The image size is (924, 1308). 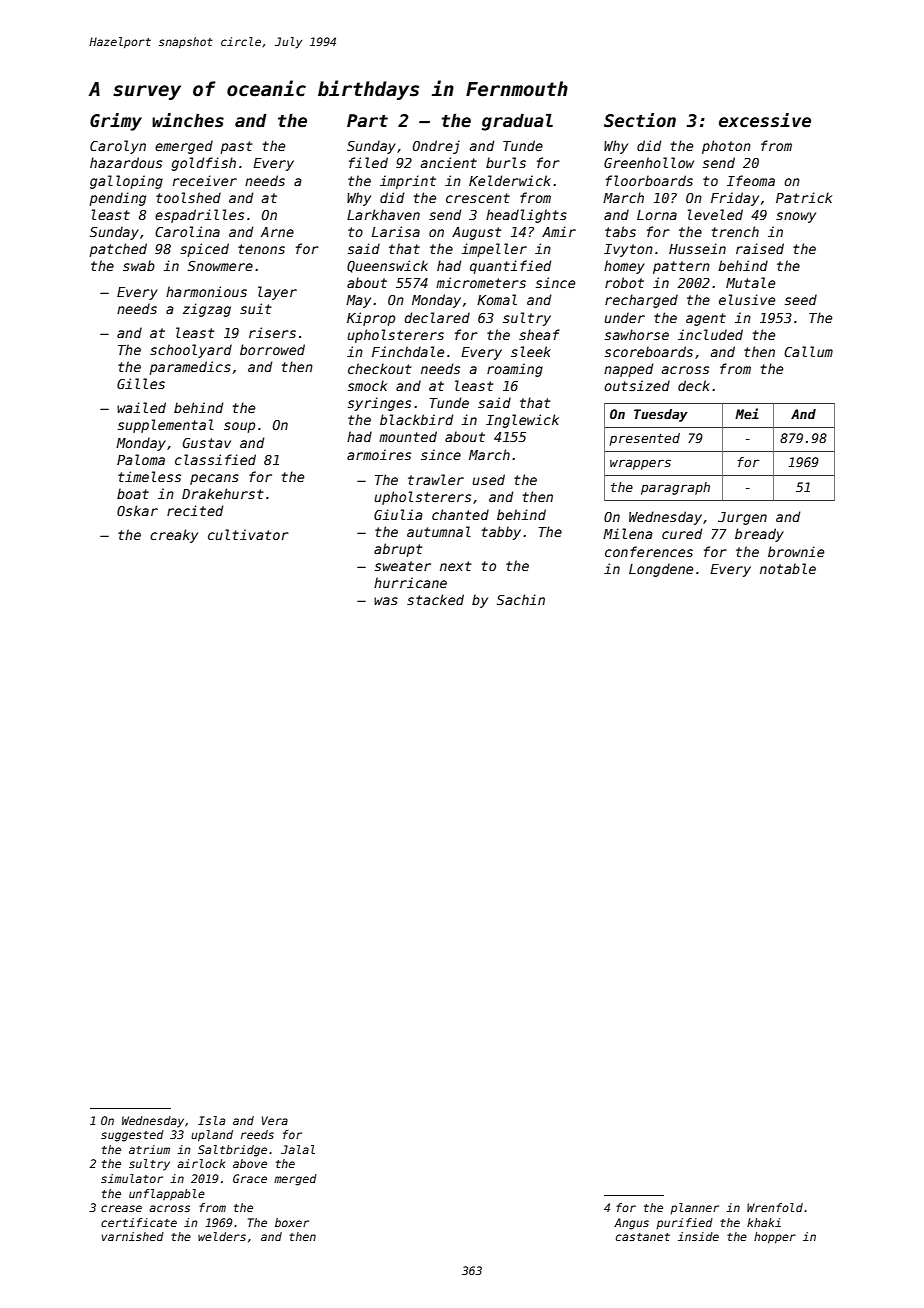 I want to click on Sachin, so click(x=521, y=599).
